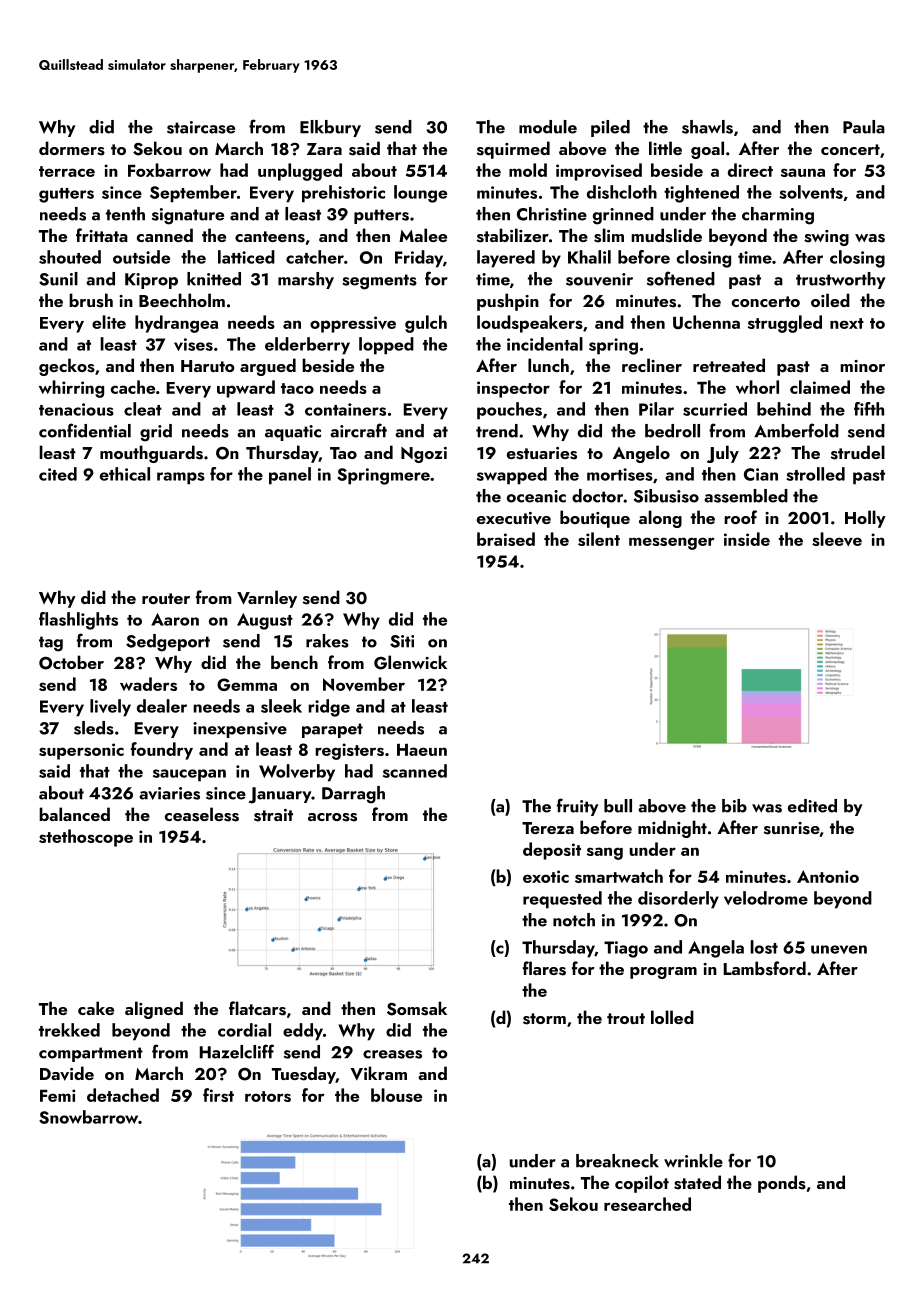 This screenshot has height=1308, width=924. I want to click on swing, so click(826, 238).
